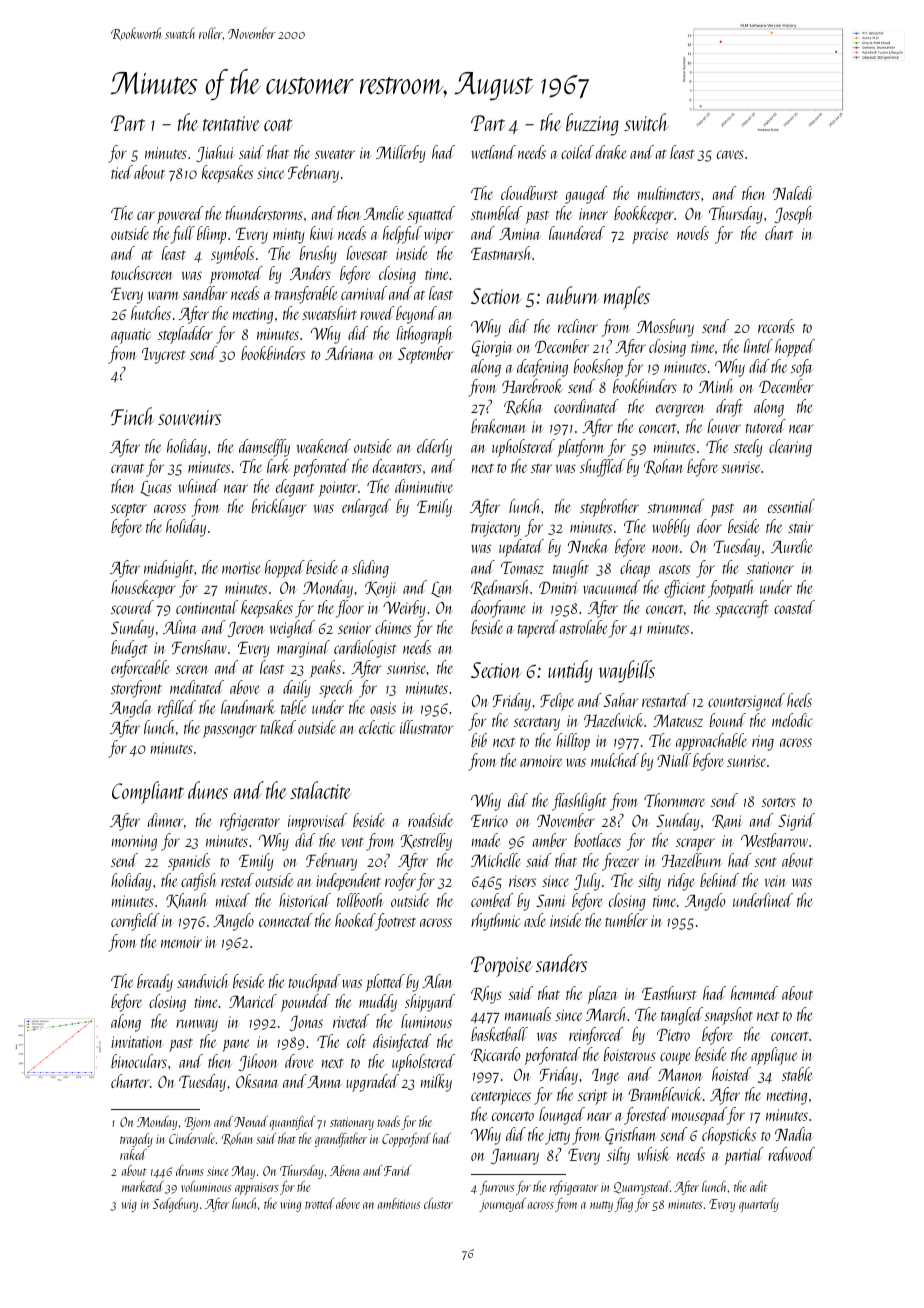  Describe the element at coordinates (646, 122) in the image. I see `switch` at that location.
